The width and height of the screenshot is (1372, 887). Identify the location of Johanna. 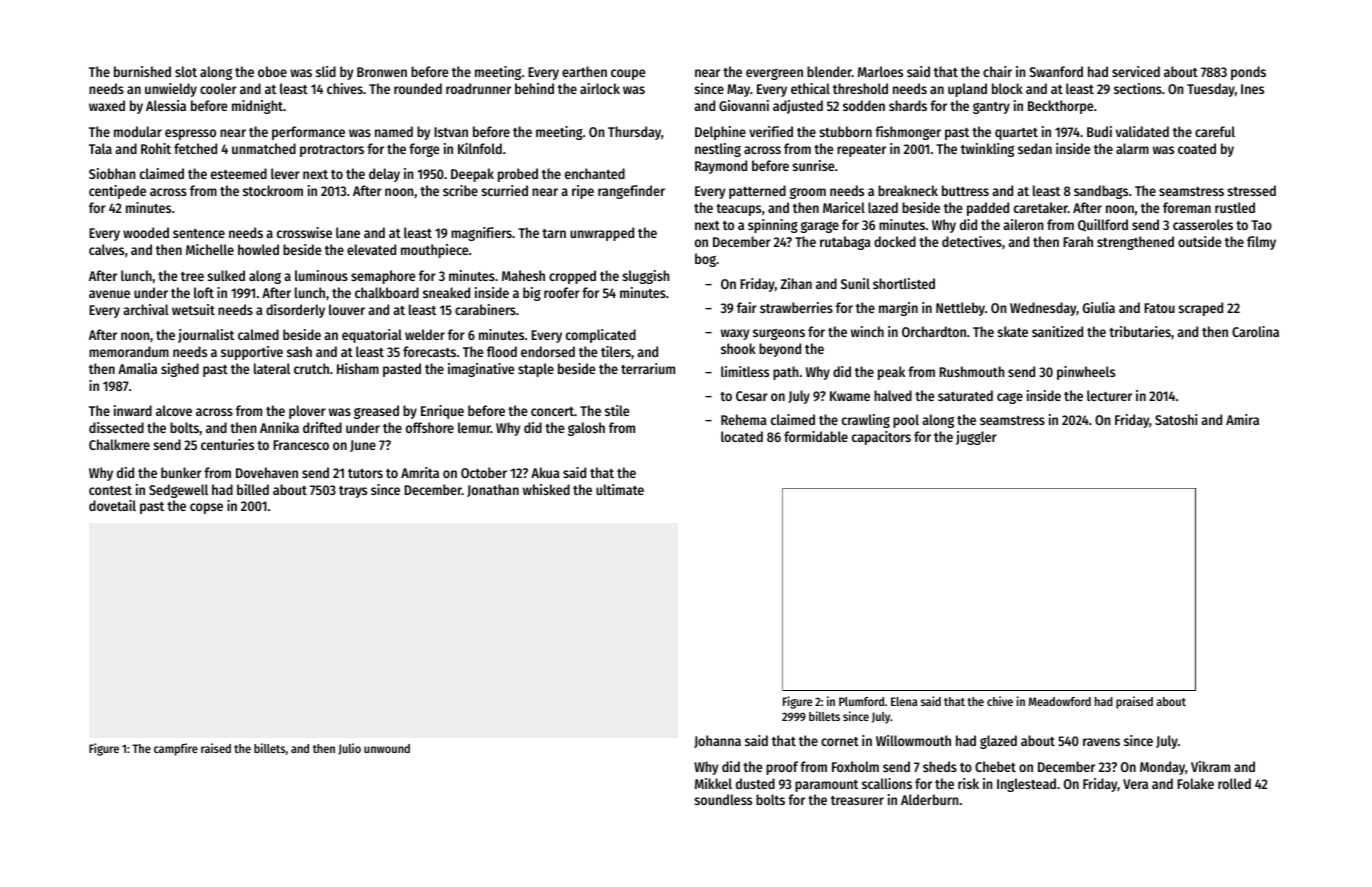
(717, 741).
